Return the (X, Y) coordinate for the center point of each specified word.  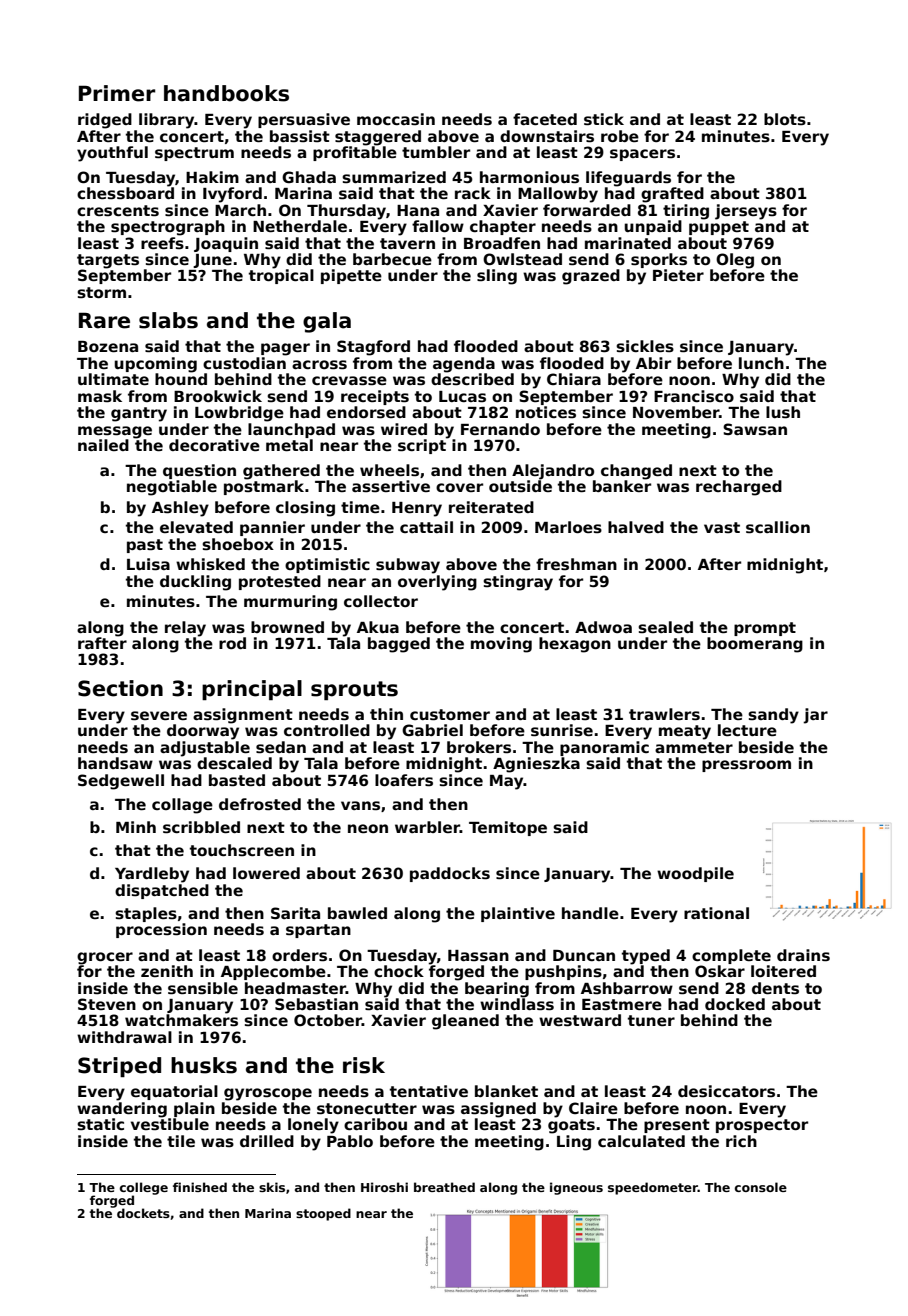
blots (785, 119)
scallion (778, 527)
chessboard (125, 193)
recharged (739, 488)
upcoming (156, 365)
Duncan (584, 955)
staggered (378, 138)
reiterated (491, 507)
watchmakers (181, 1020)
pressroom (746, 766)
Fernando (500, 429)
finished (200, 1187)
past (145, 546)
